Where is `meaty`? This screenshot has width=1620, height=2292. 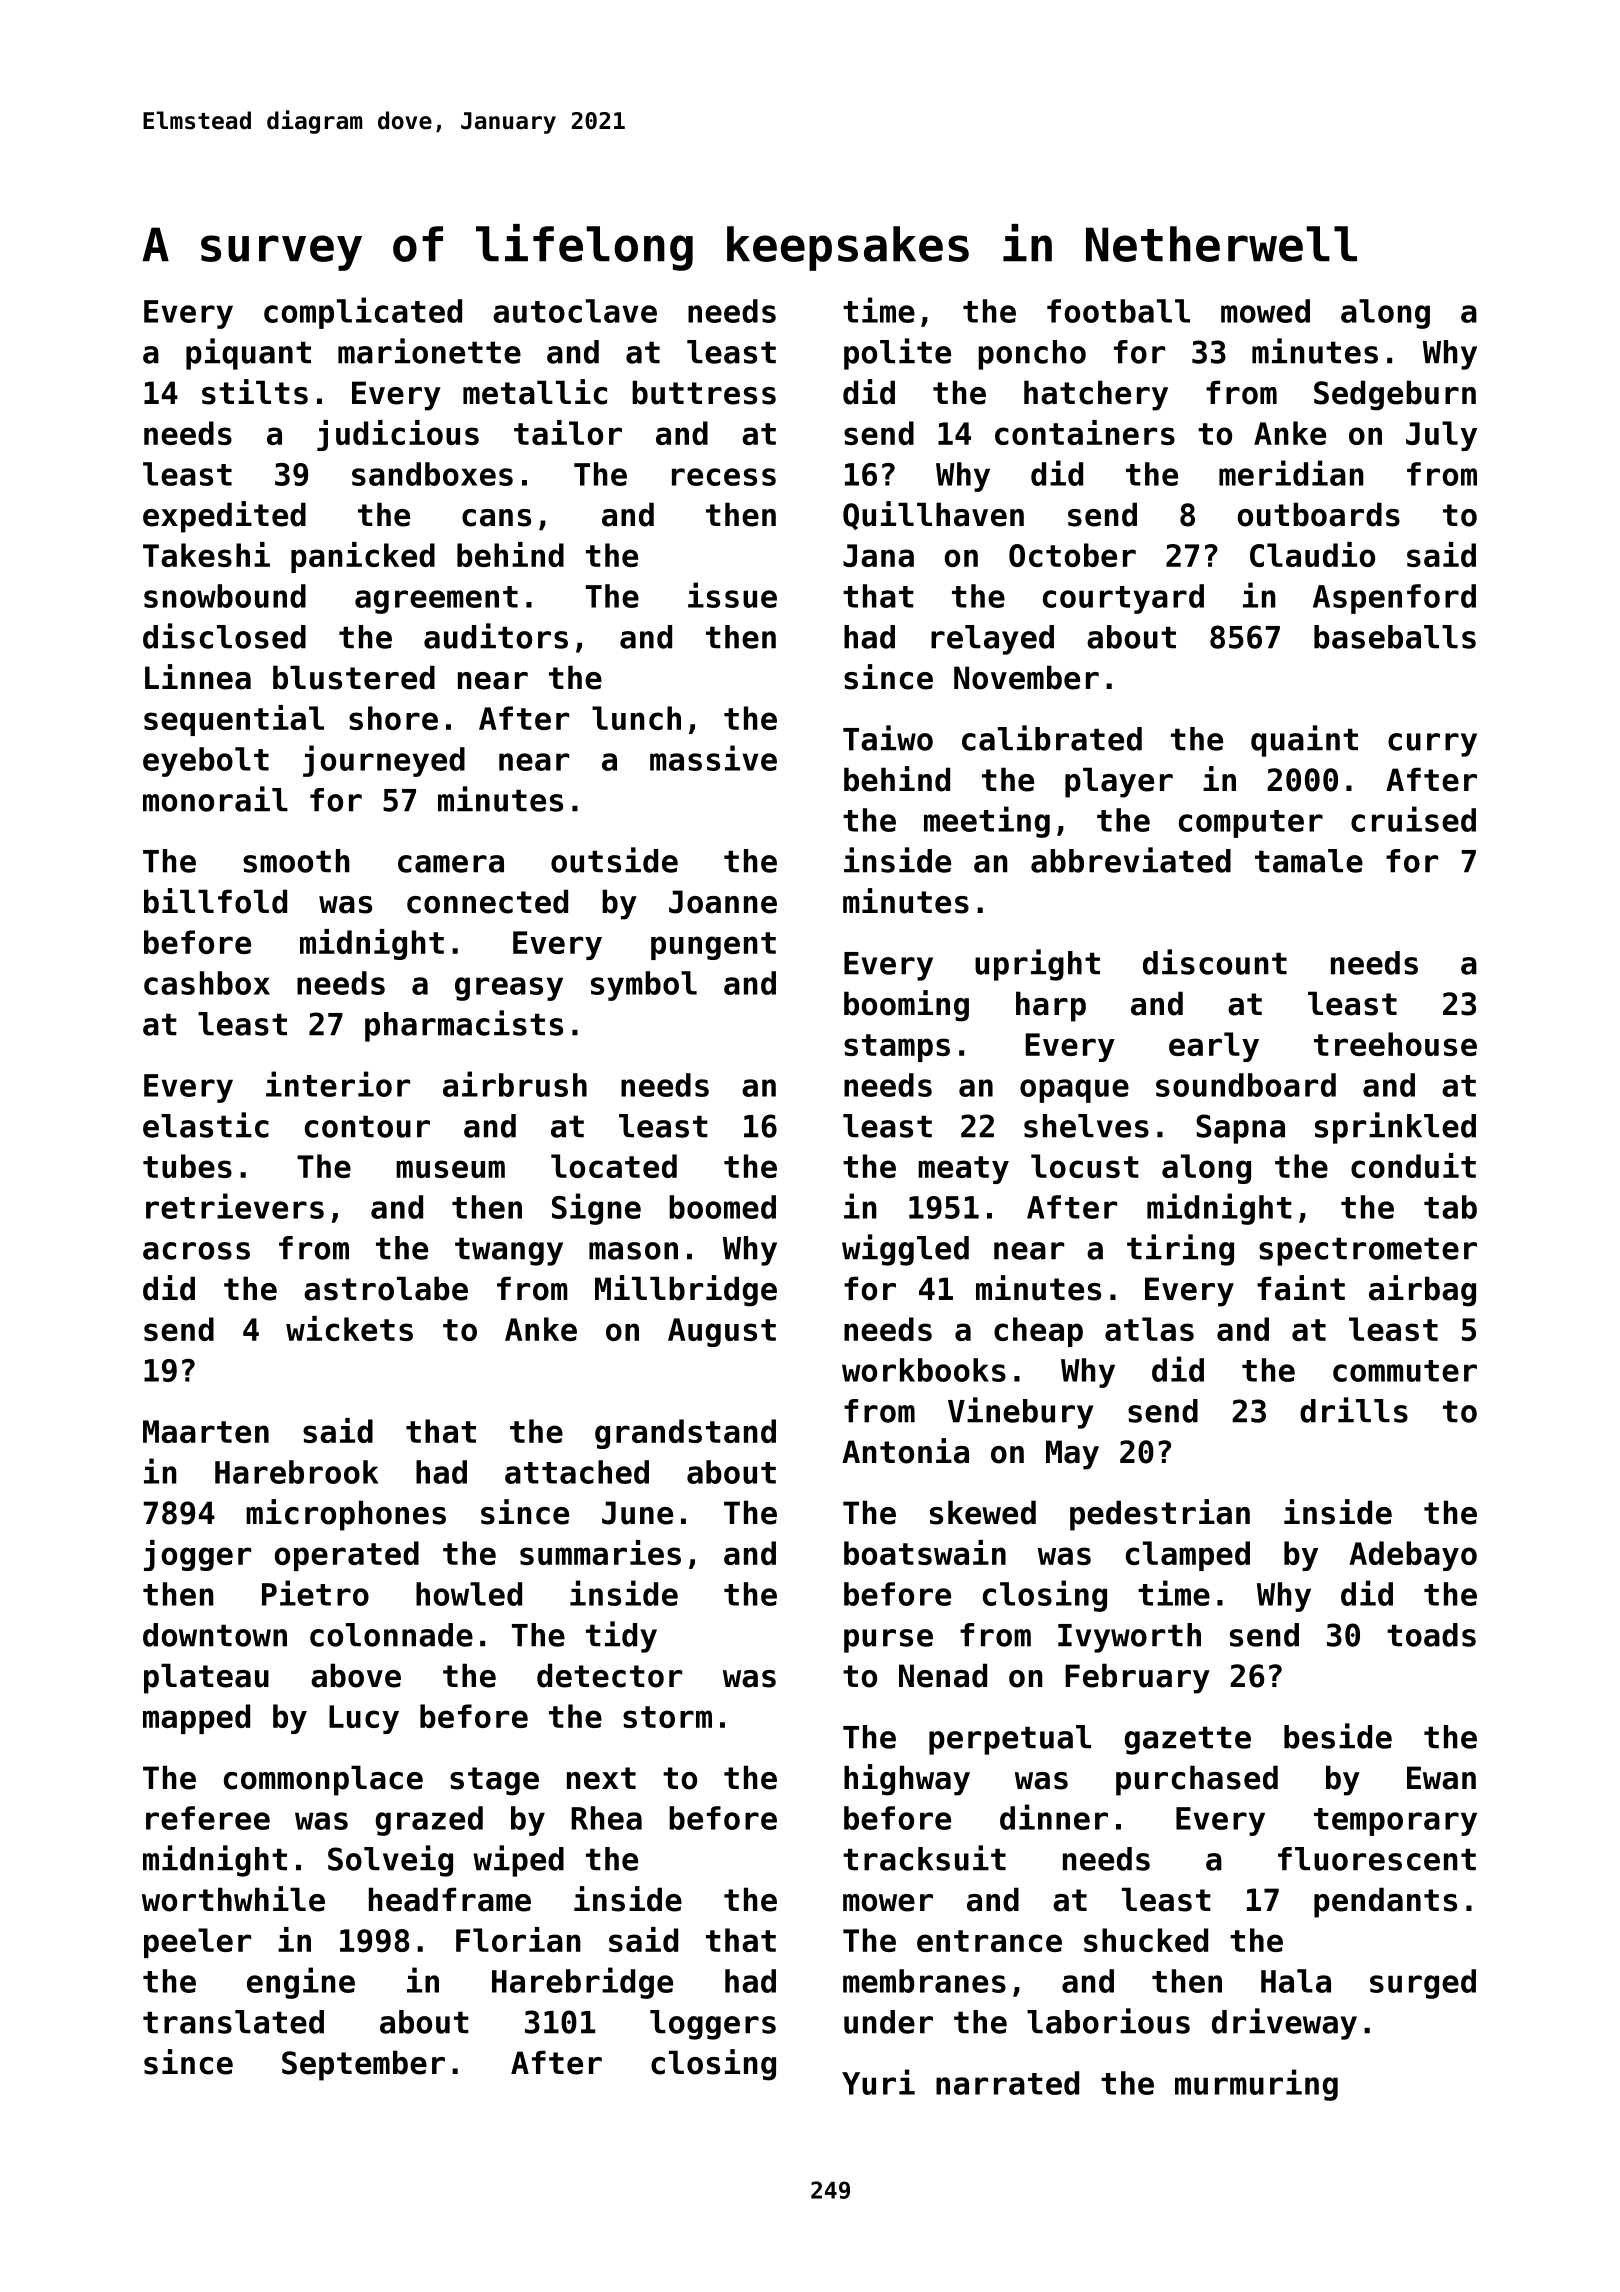
meaty is located at coordinates (963, 1170).
